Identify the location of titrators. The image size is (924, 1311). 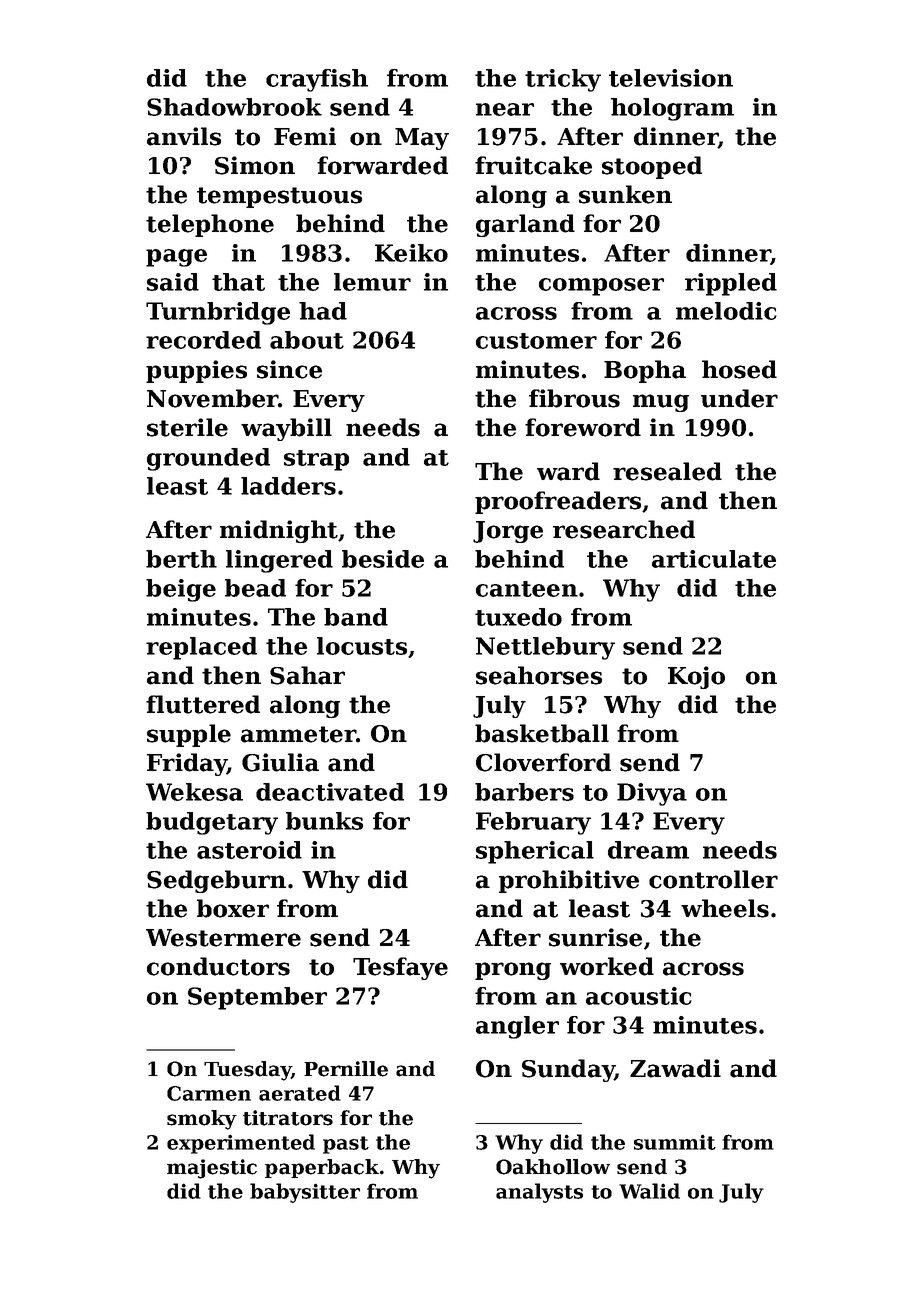
(288, 1118).
